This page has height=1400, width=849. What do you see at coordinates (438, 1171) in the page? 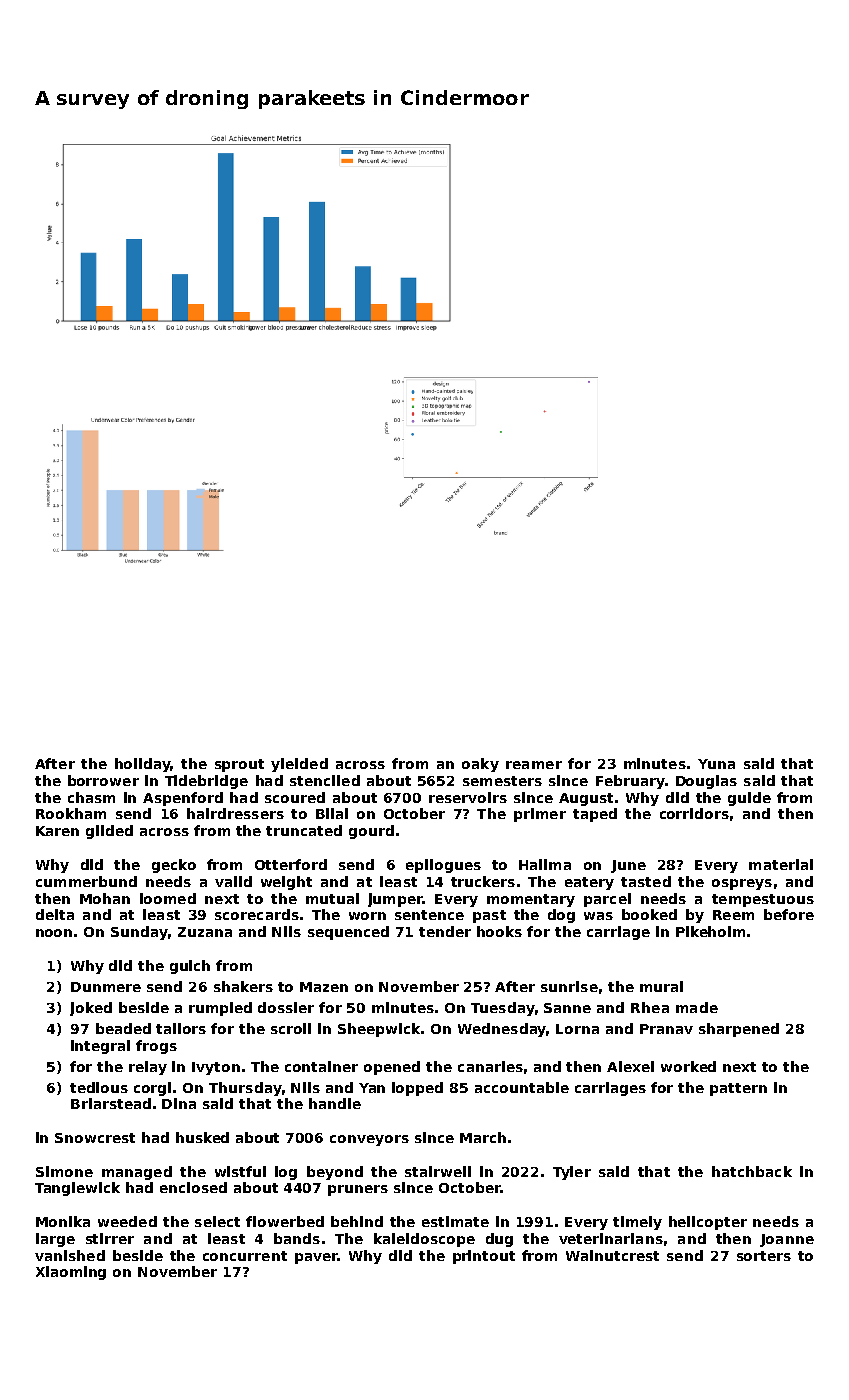
I see `stairwell` at bounding box center [438, 1171].
